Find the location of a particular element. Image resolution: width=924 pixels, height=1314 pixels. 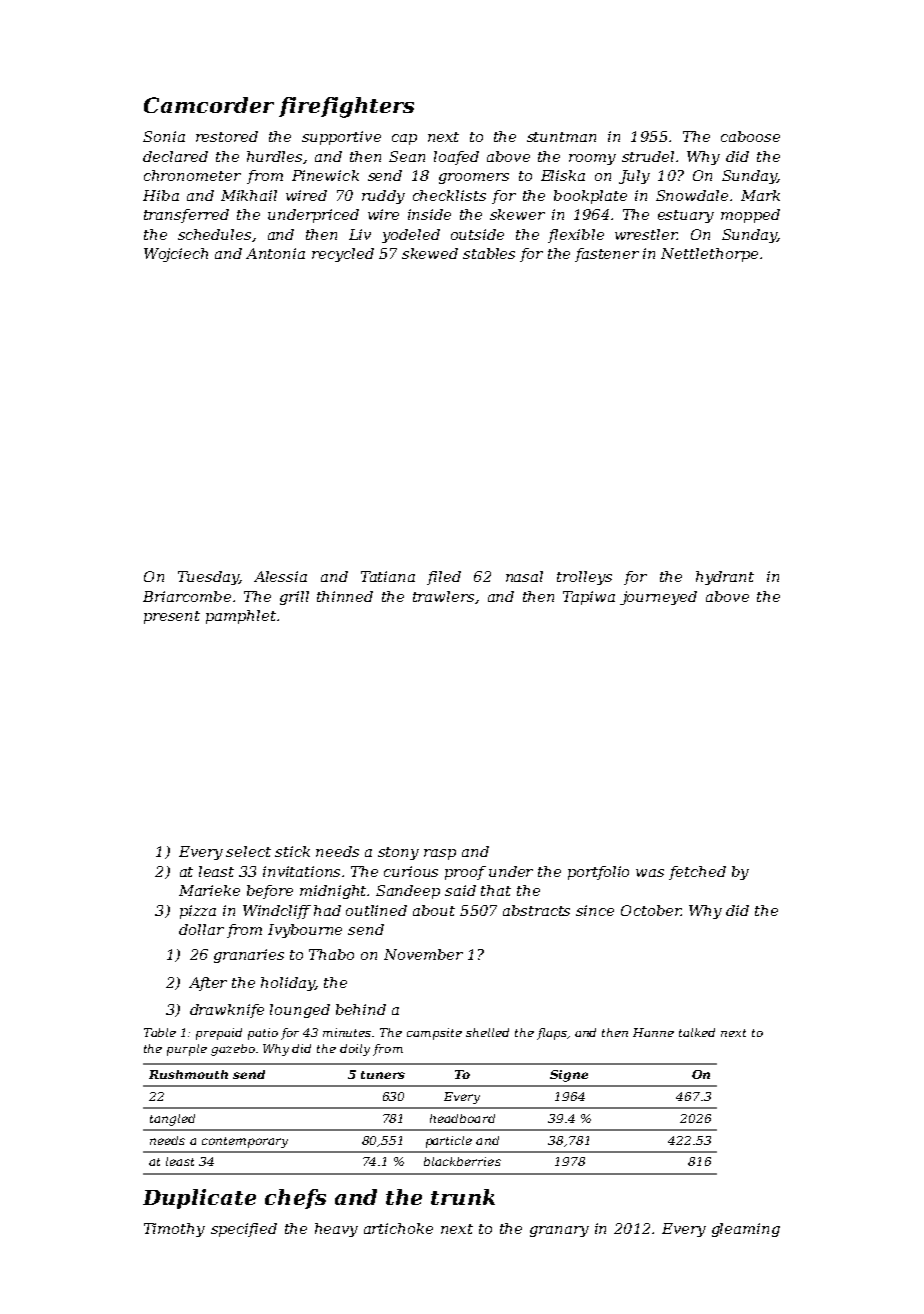

campsite is located at coordinates (434, 1034).
